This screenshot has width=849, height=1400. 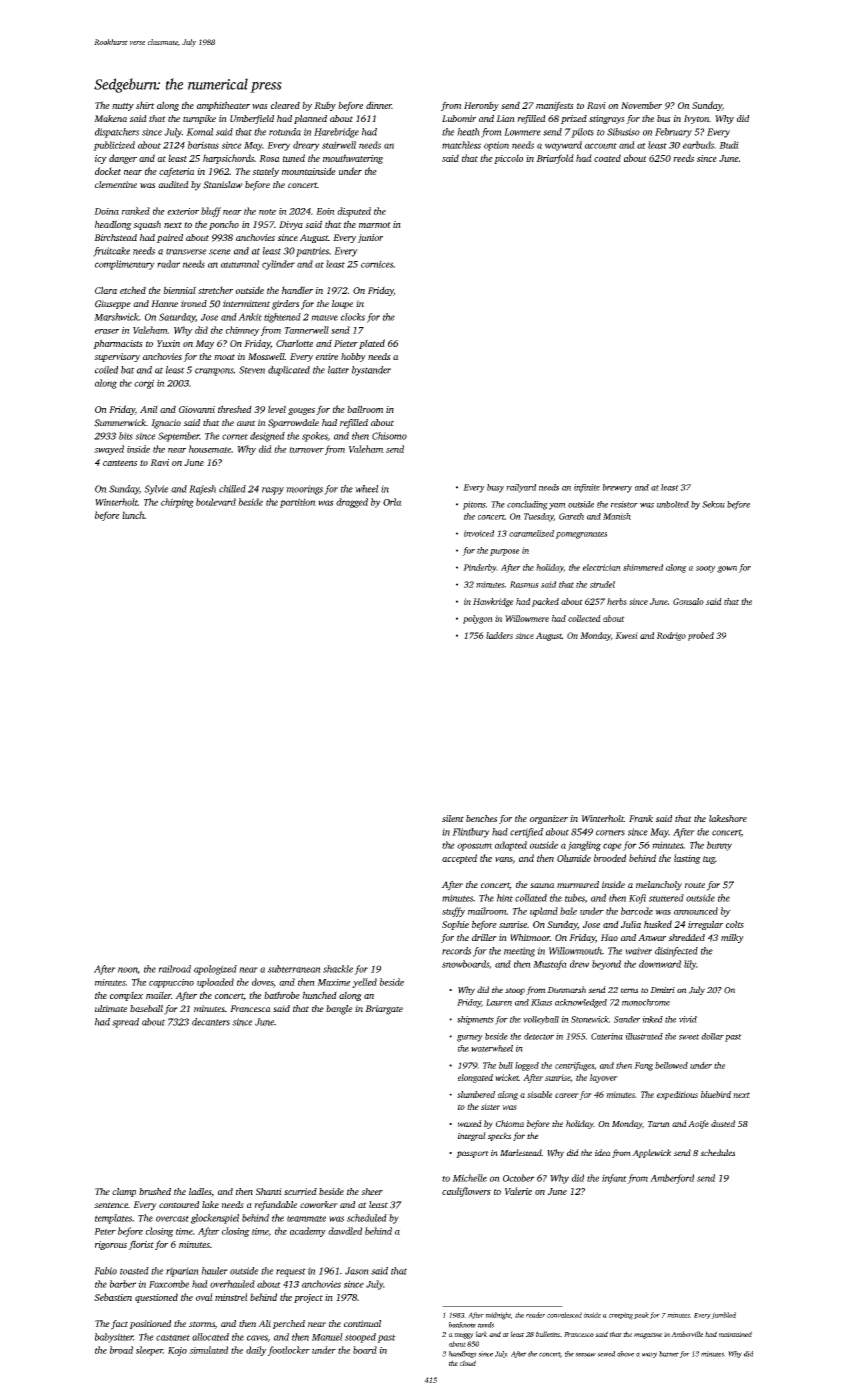 What do you see at coordinates (223, 185) in the screenshot?
I see `Stanislaw` at bounding box center [223, 185].
